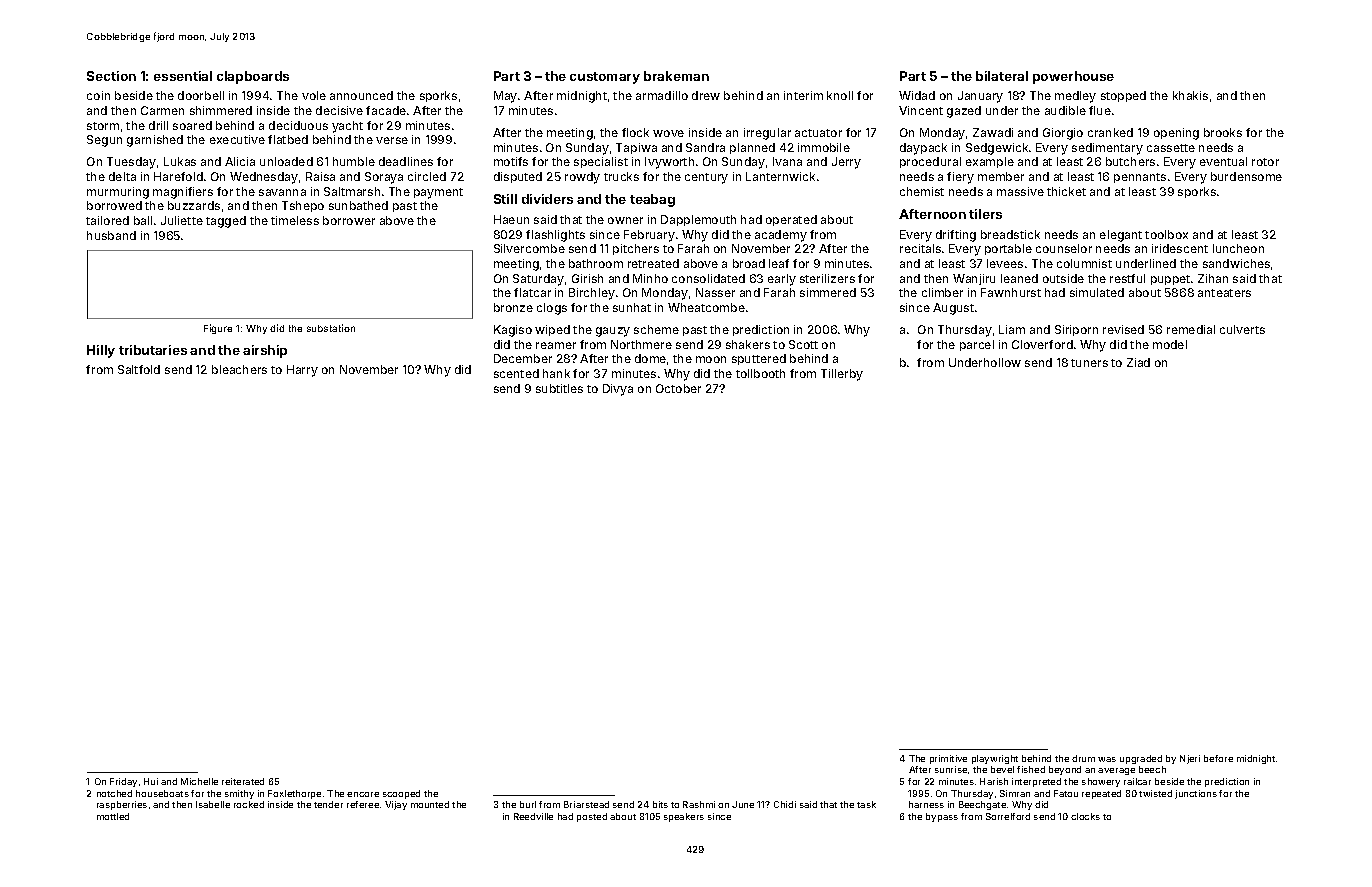 This page has width=1372, height=887. I want to click on knoll, so click(840, 95).
